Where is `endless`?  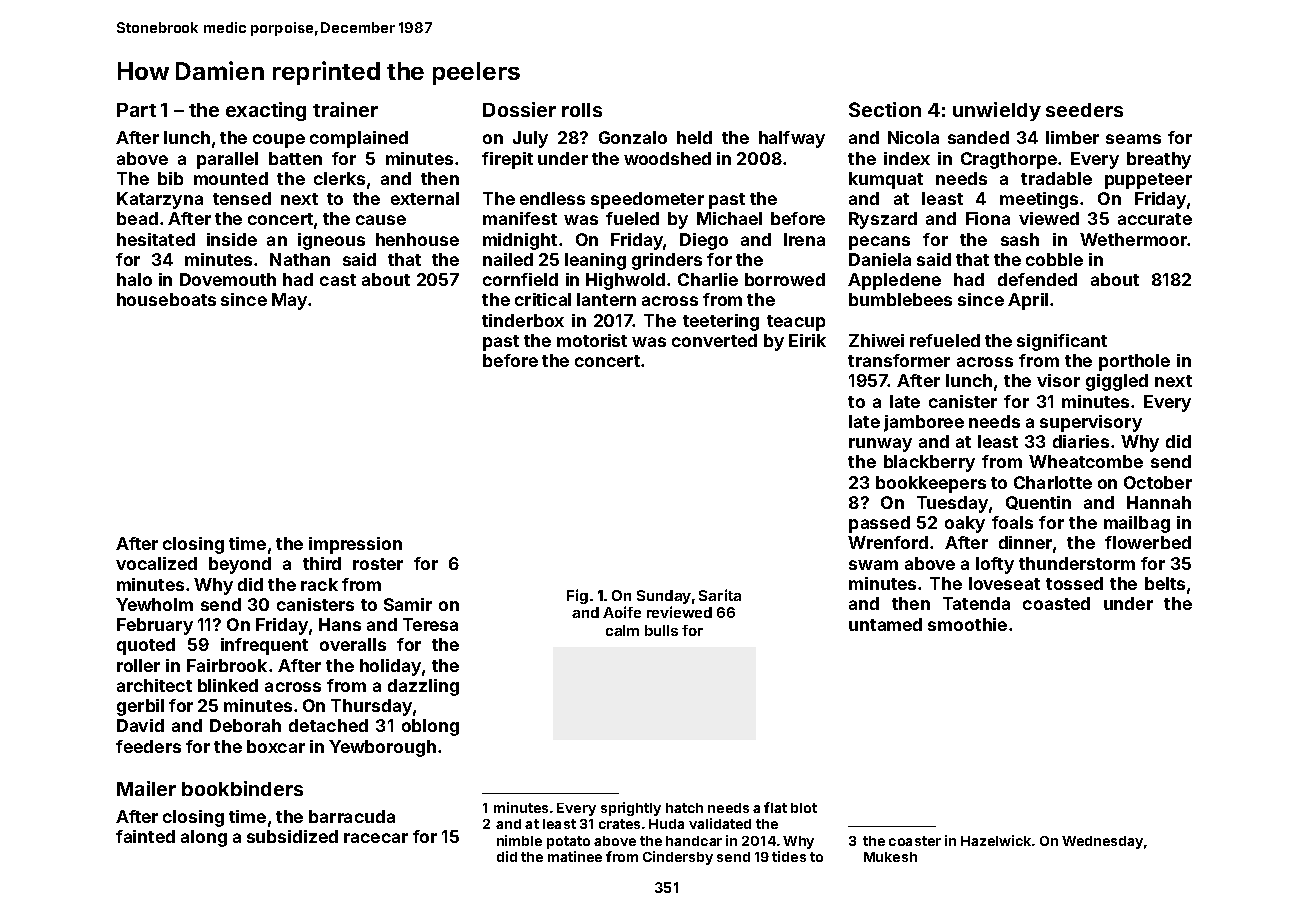 endless is located at coordinates (552, 198).
